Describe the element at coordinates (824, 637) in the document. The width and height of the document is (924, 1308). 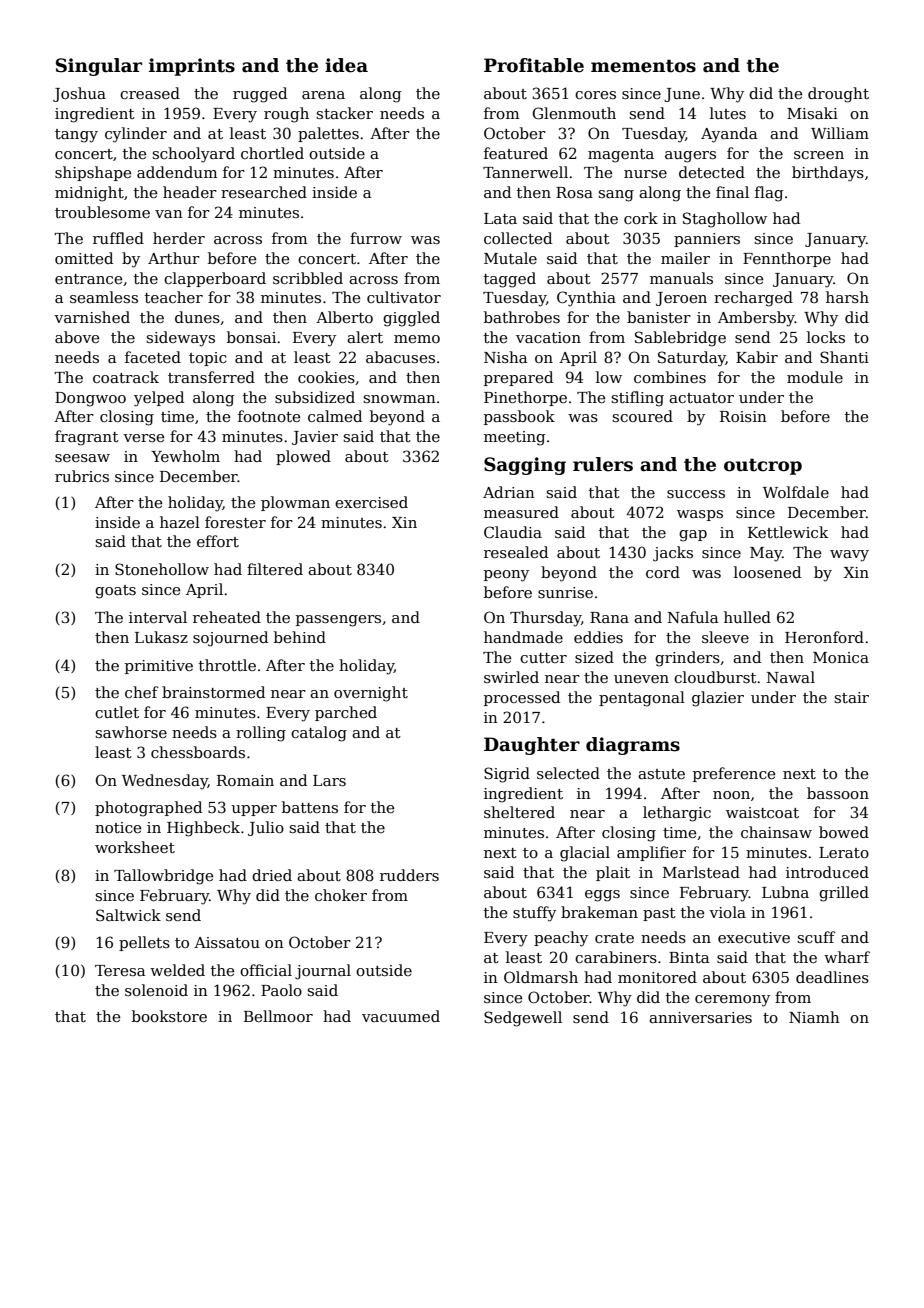
I see `Heronford` at that location.
